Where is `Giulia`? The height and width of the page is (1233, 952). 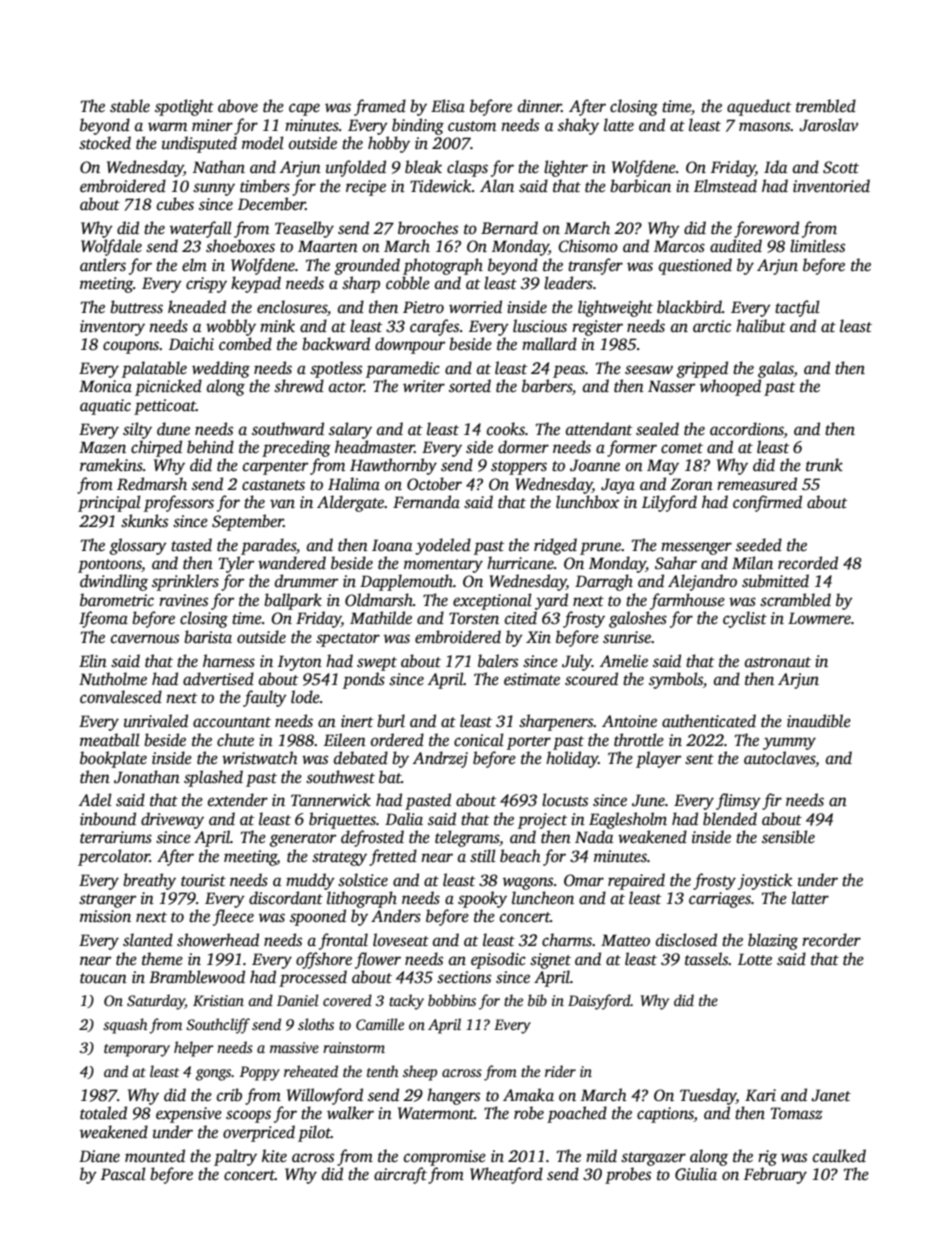 Giulia is located at coordinates (696, 1174).
